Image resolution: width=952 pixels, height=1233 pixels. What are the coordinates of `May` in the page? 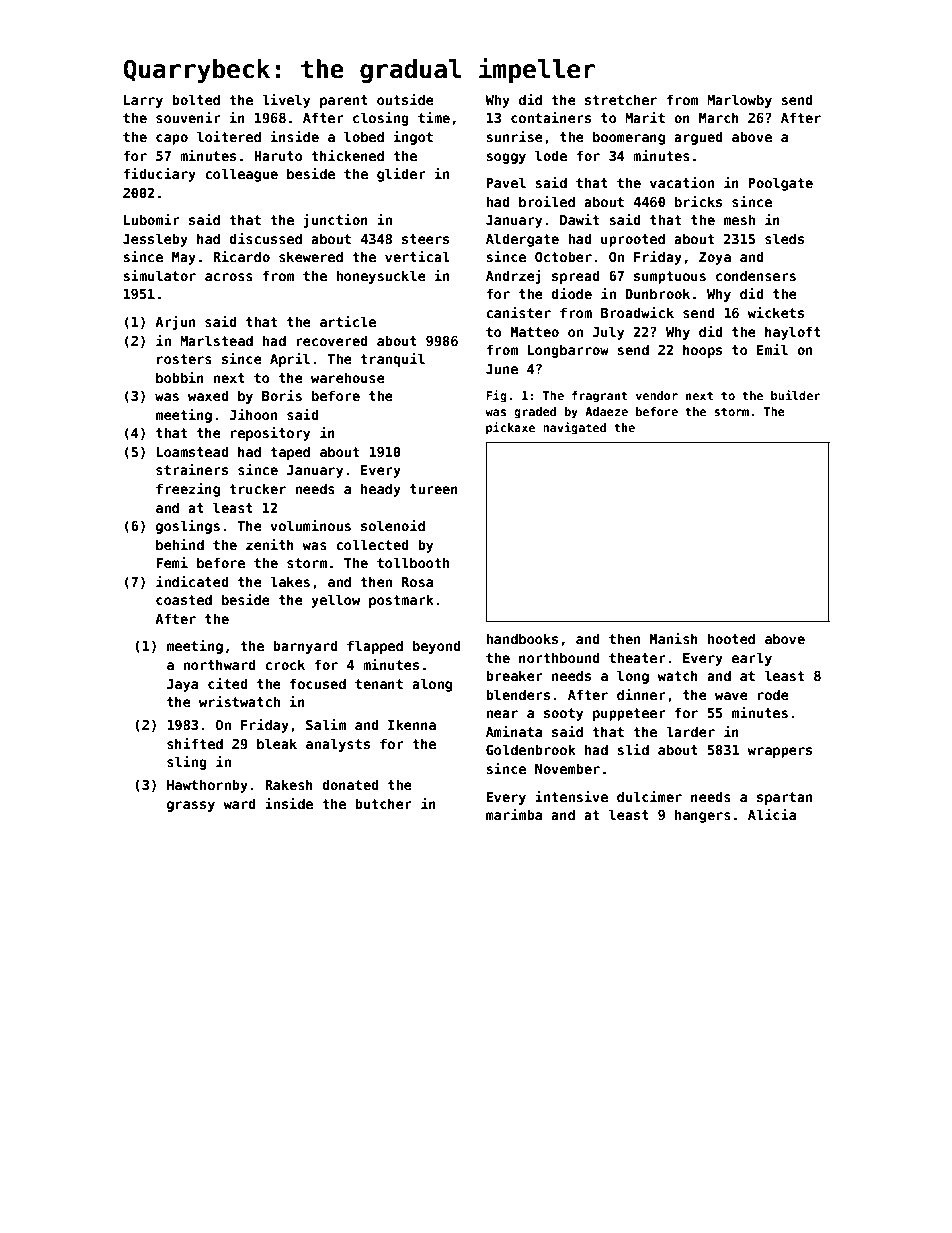 It's located at (184, 258).
